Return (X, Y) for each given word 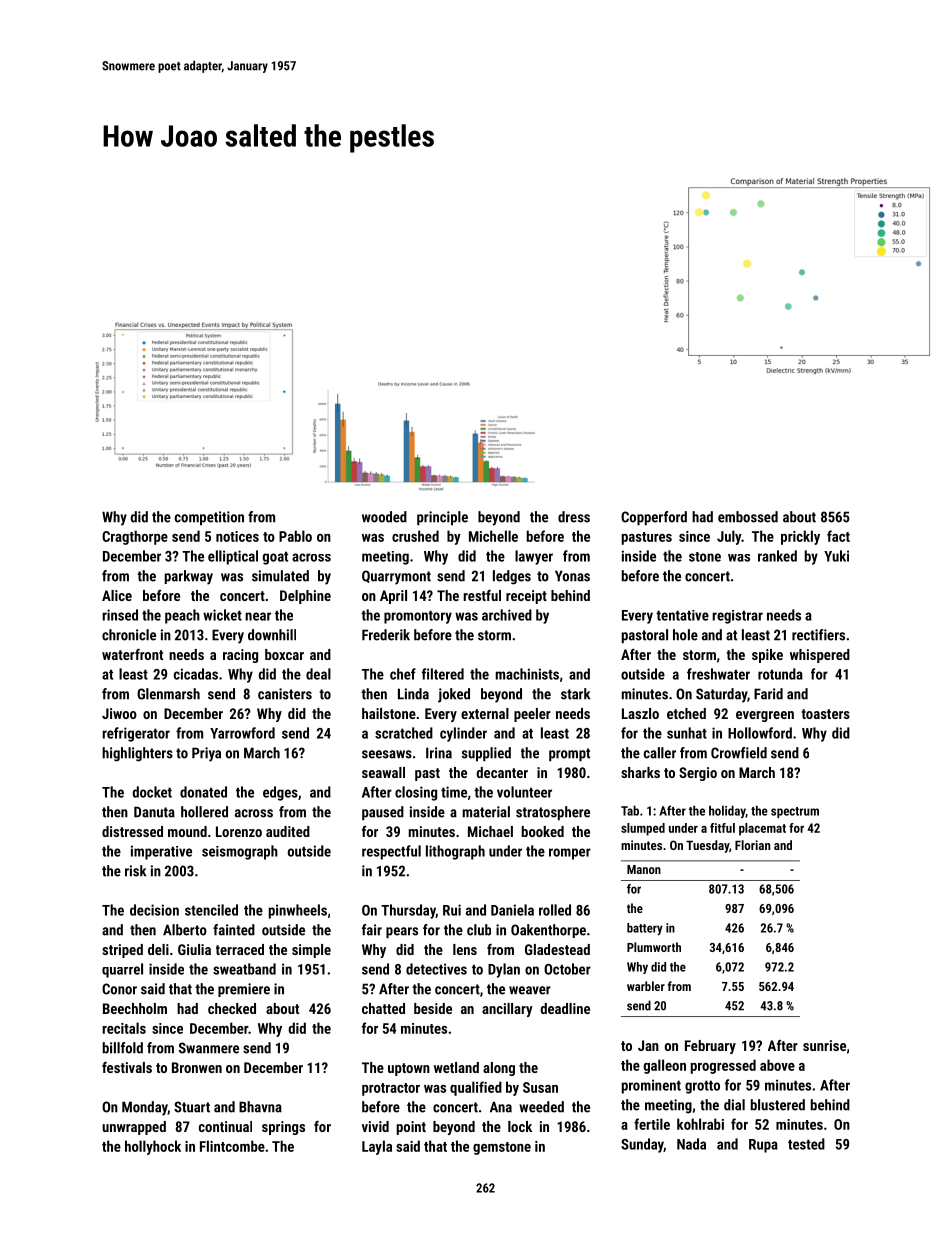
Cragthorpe (135, 537)
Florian (753, 845)
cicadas (196, 674)
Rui (452, 910)
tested (806, 1144)
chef (403, 674)
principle (442, 518)
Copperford (654, 518)
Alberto (185, 930)
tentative (682, 615)
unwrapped (134, 1128)
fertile (652, 1124)
